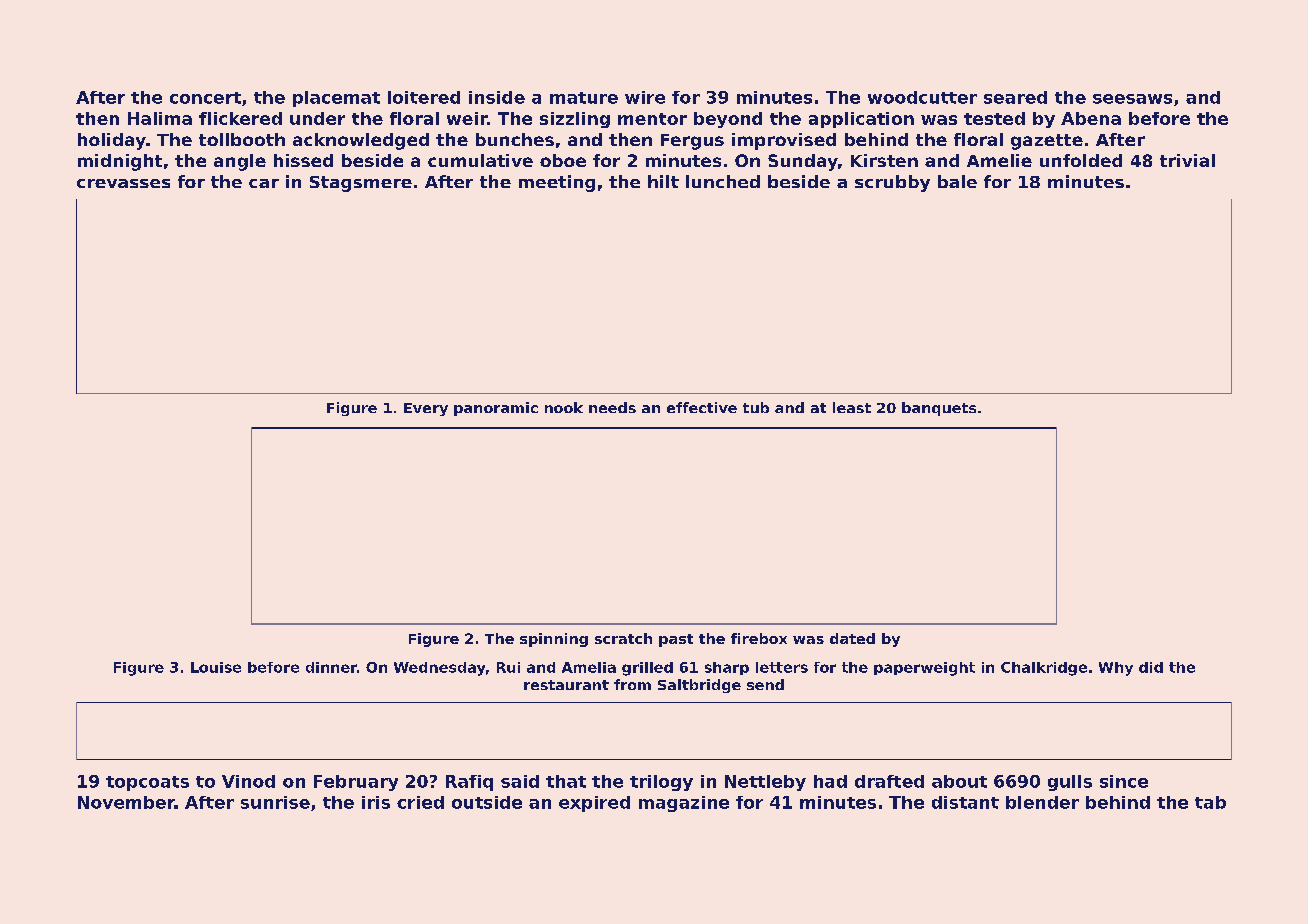 Image resolution: width=1308 pixels, height=924 pixels. Describe the element at coordinates (426, 409) in the image. I see `Every` at that location.
